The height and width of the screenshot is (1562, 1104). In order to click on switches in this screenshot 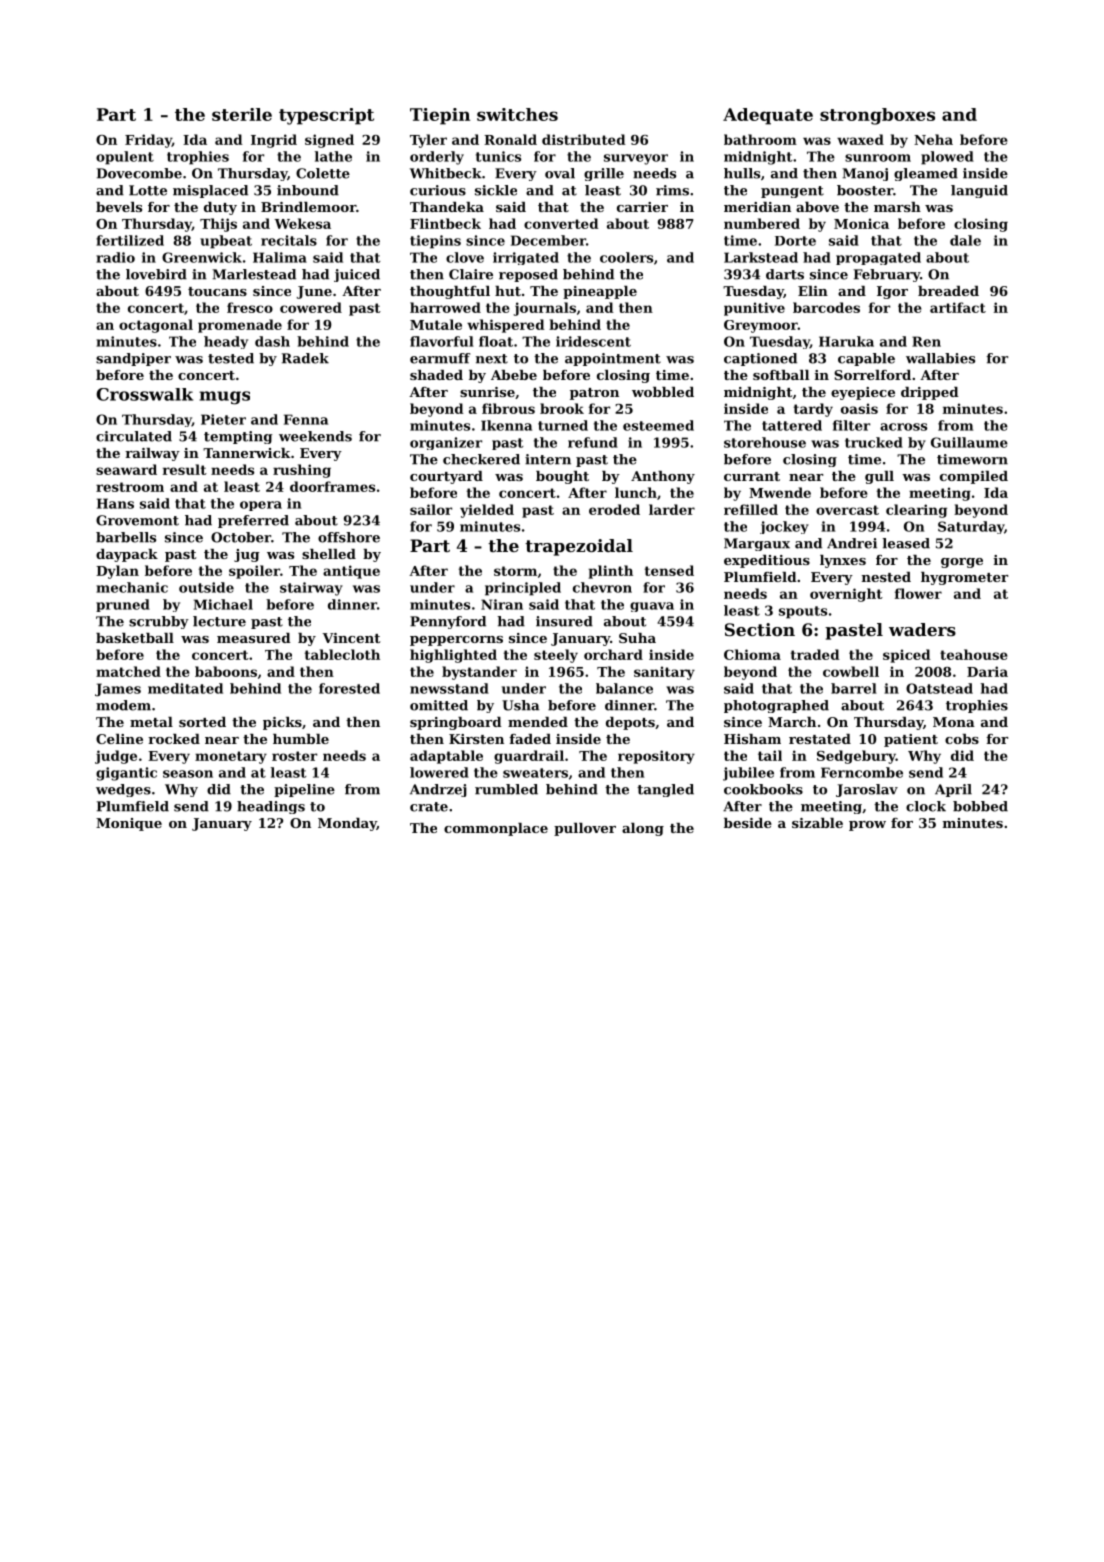, I will do `click(517, 114)`.
